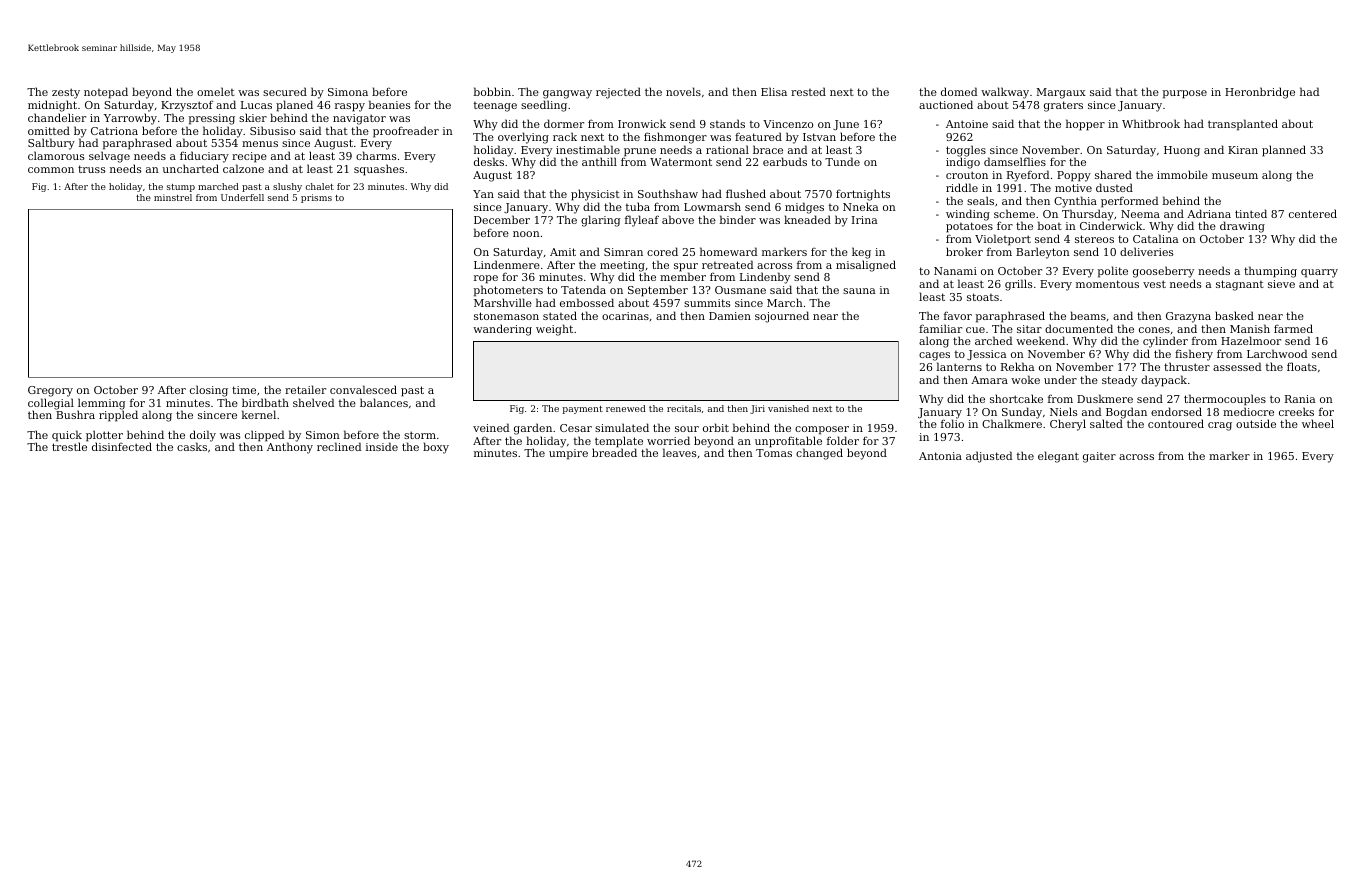 Image resolution: width=1372 pixels, height=887 pixels. Describe the element at coordinates (486, 279) in the screenshot. I see `rope` at that location.
